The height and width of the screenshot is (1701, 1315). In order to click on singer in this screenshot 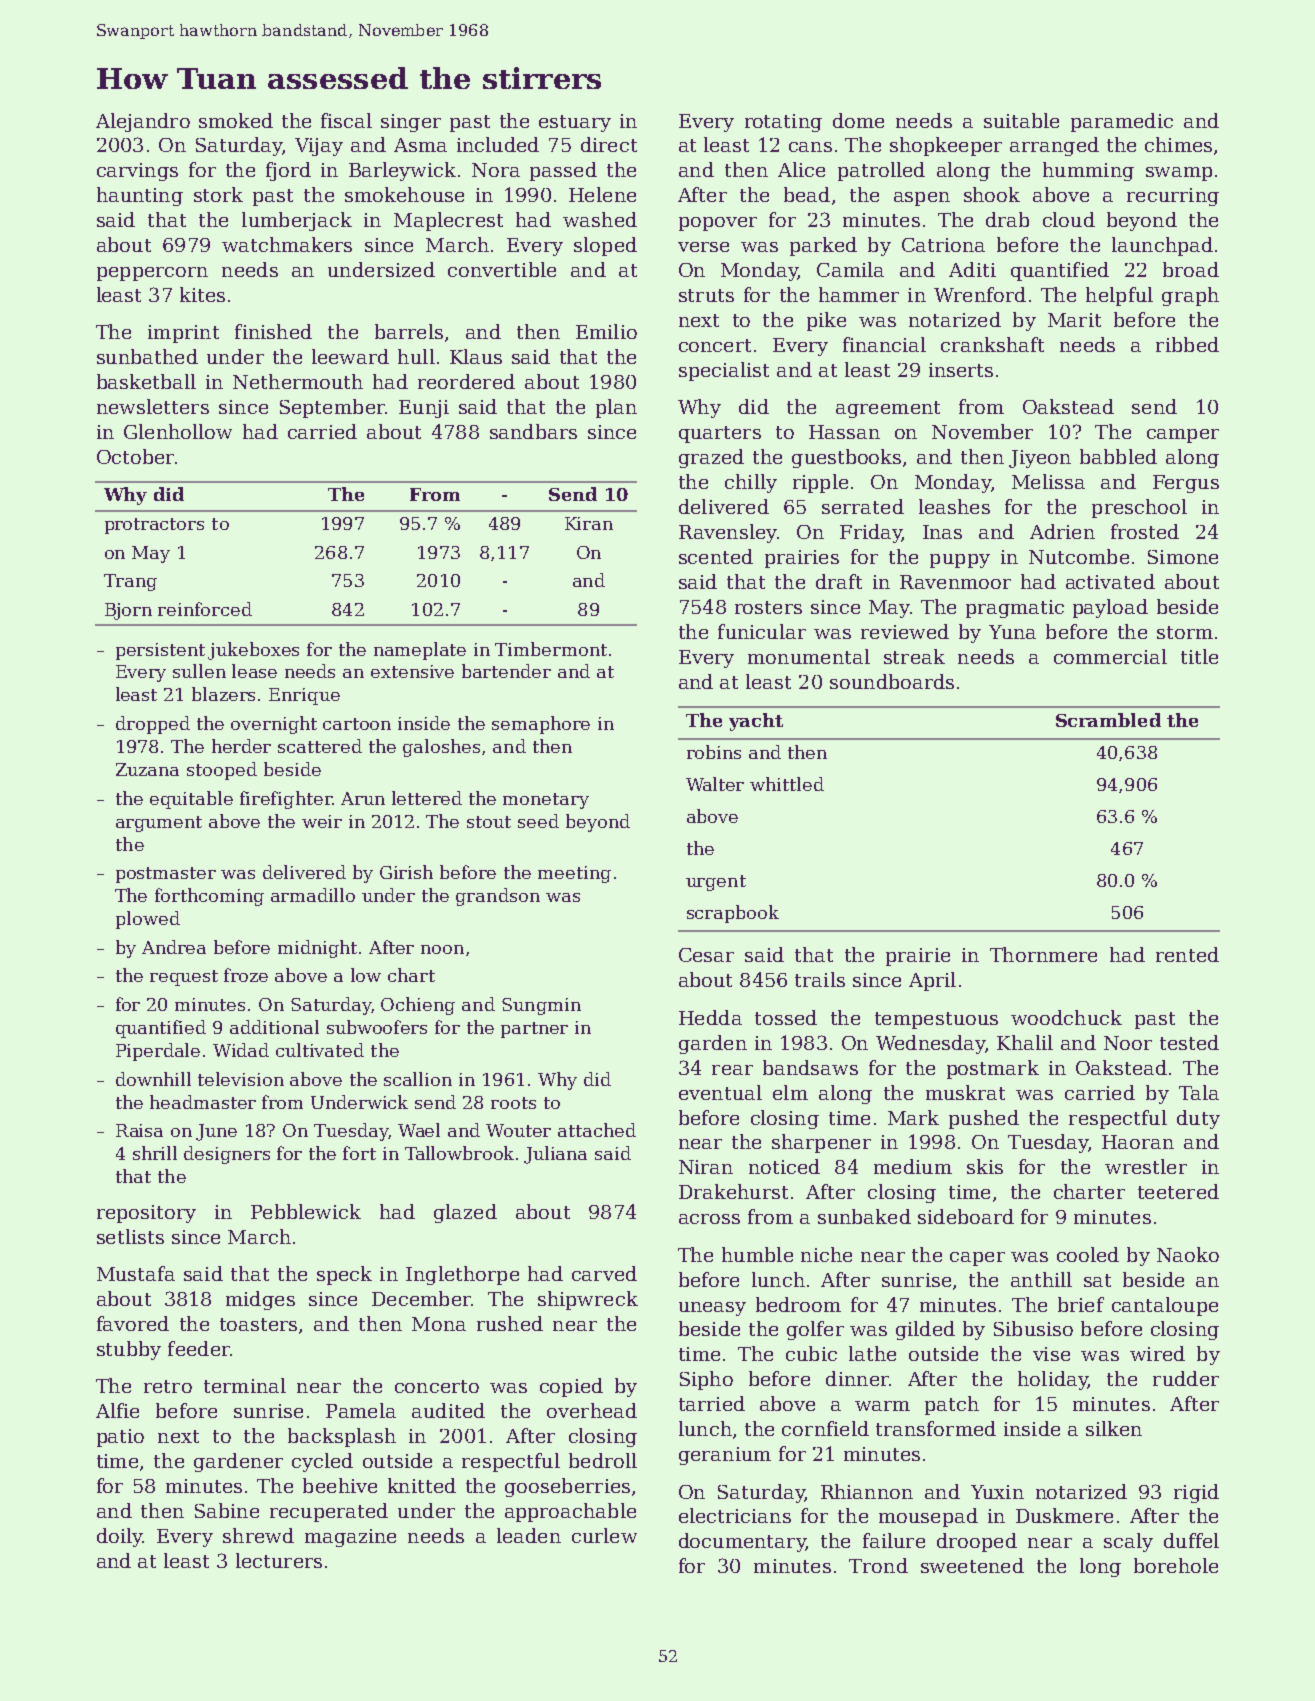, I will do `click(411, 123)`.
